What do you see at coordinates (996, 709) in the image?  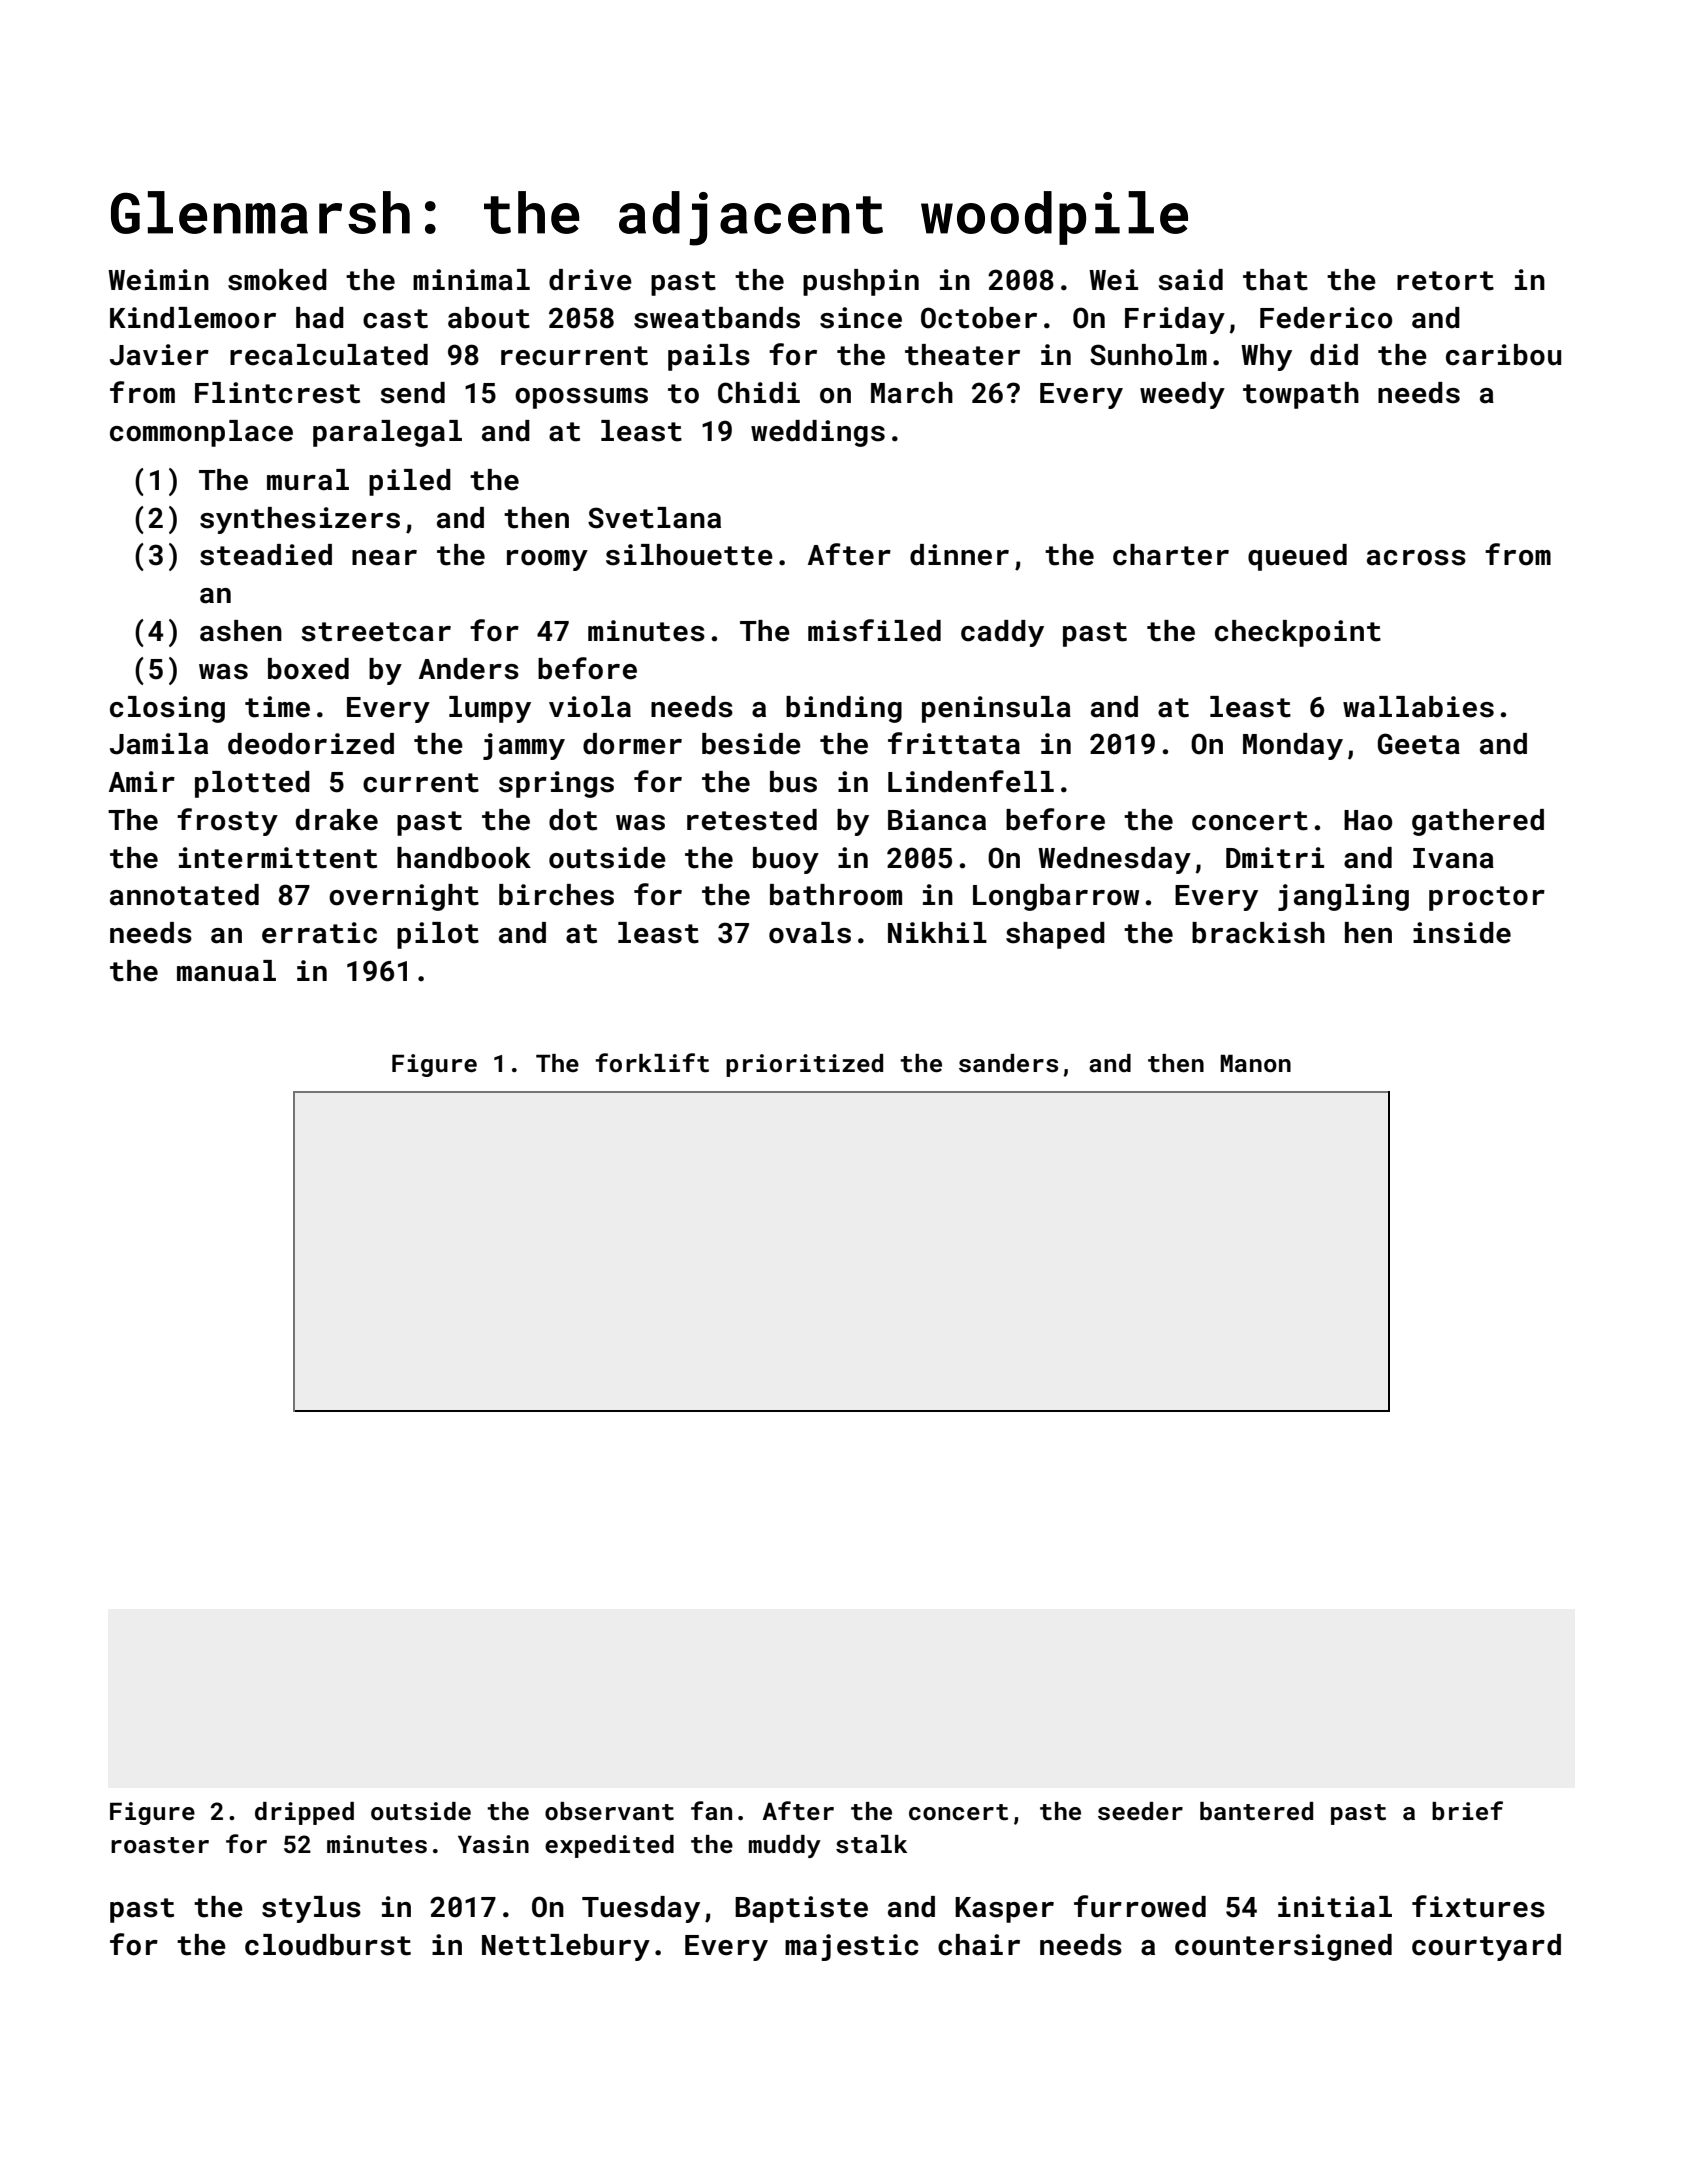 I see `peninsula` at bounding box center [996, 709].
